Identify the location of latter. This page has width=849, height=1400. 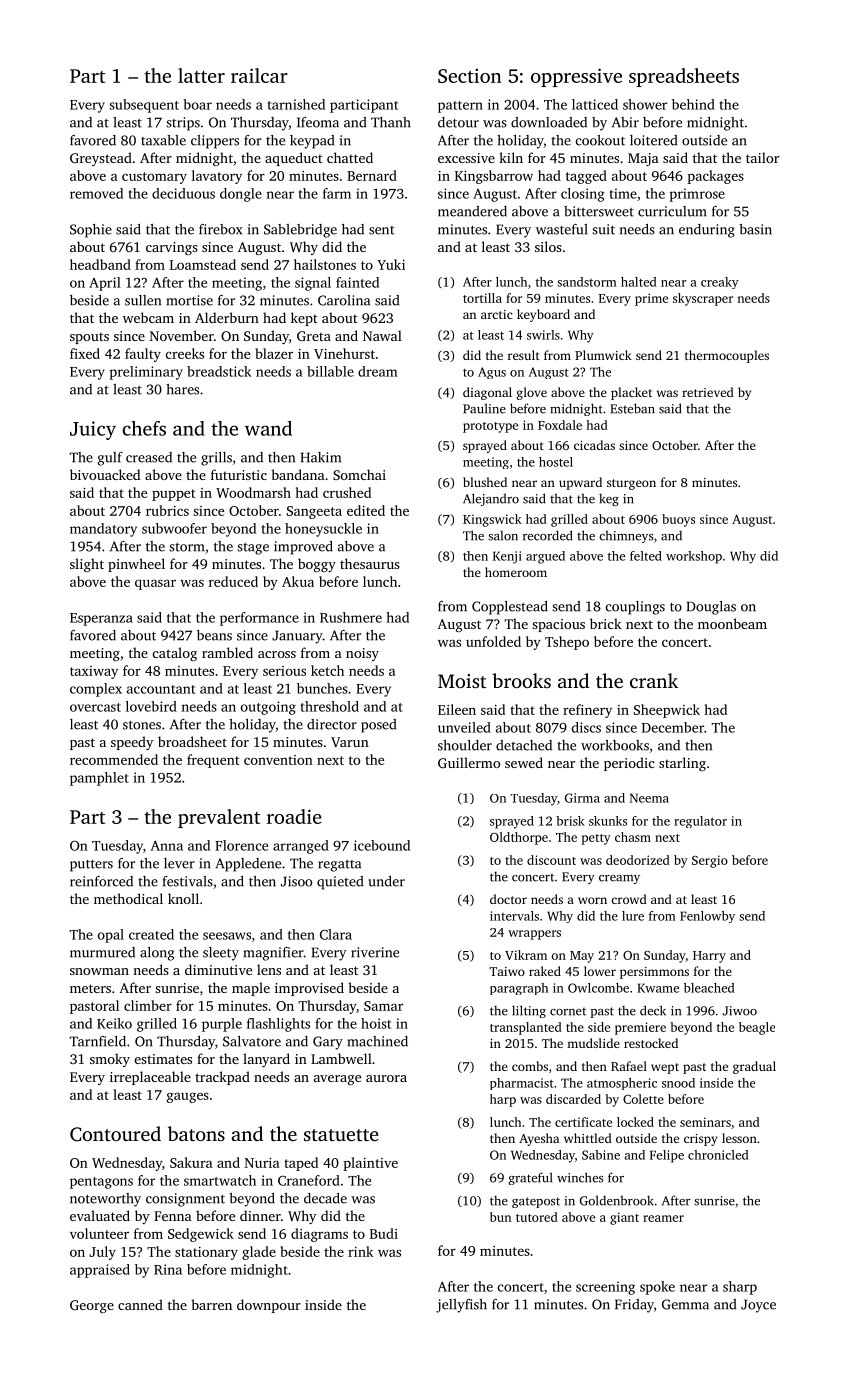
(201, 75).
